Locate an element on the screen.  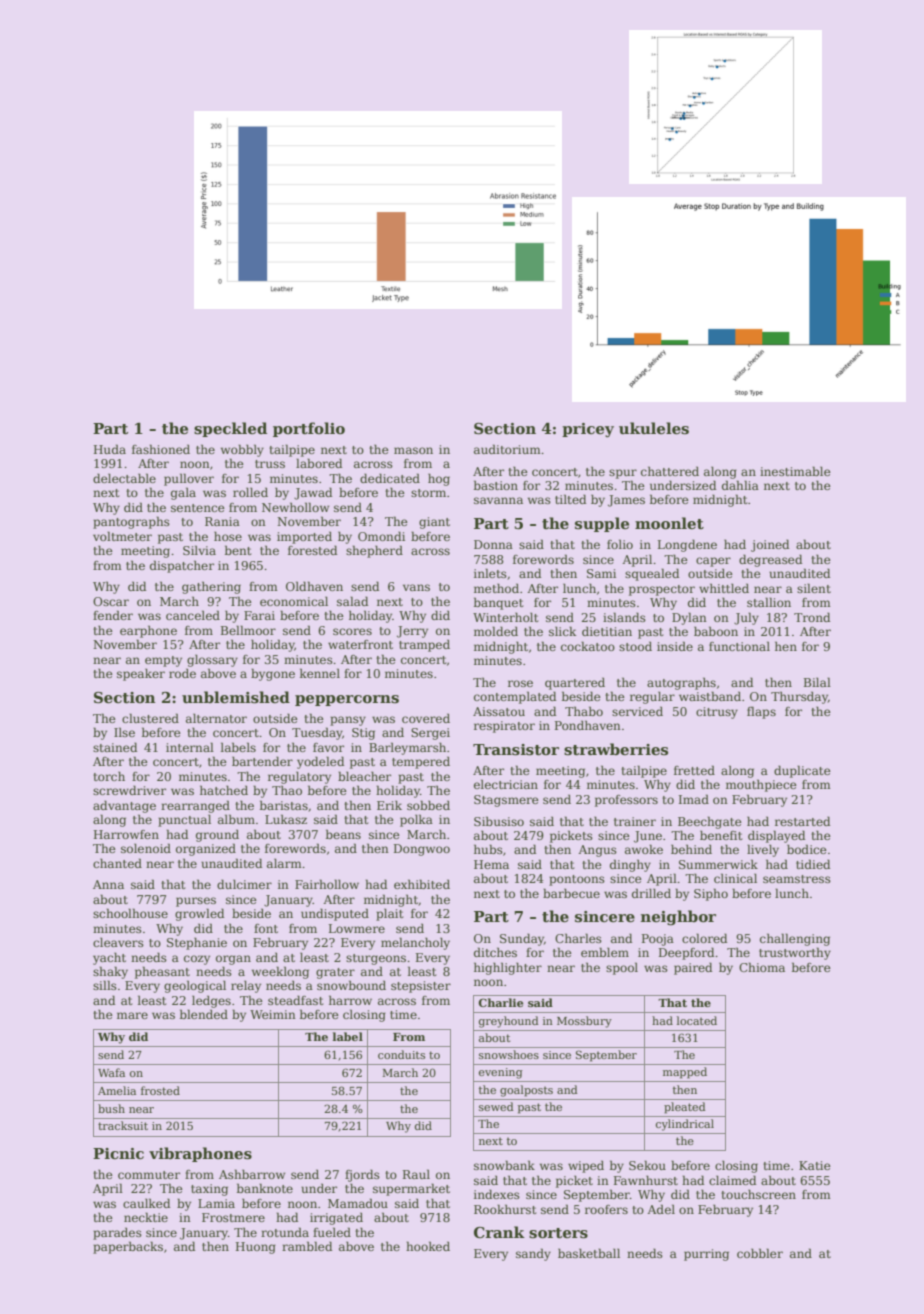
stained is located at coordinates (115, 747).
